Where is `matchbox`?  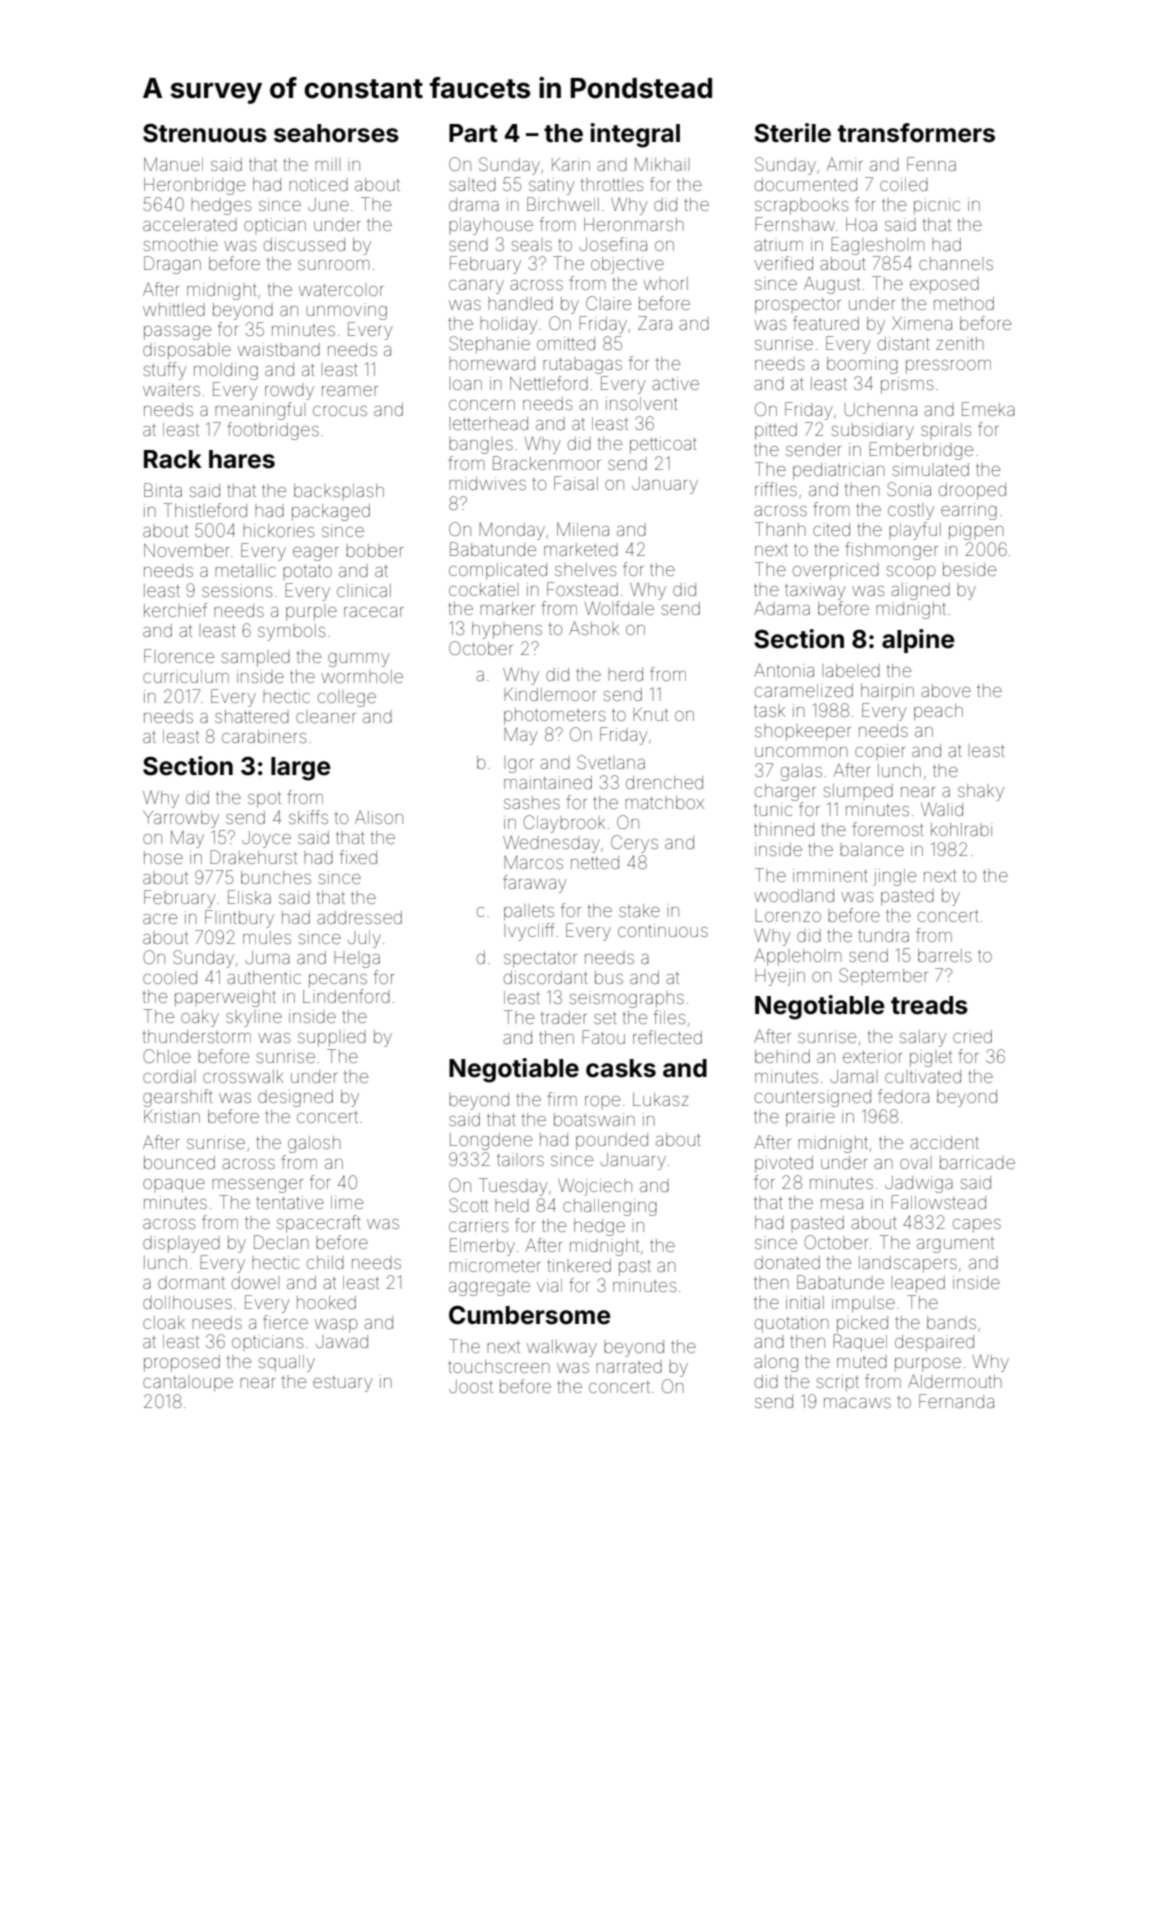
matchbox is located at coordinates (664, 802).
